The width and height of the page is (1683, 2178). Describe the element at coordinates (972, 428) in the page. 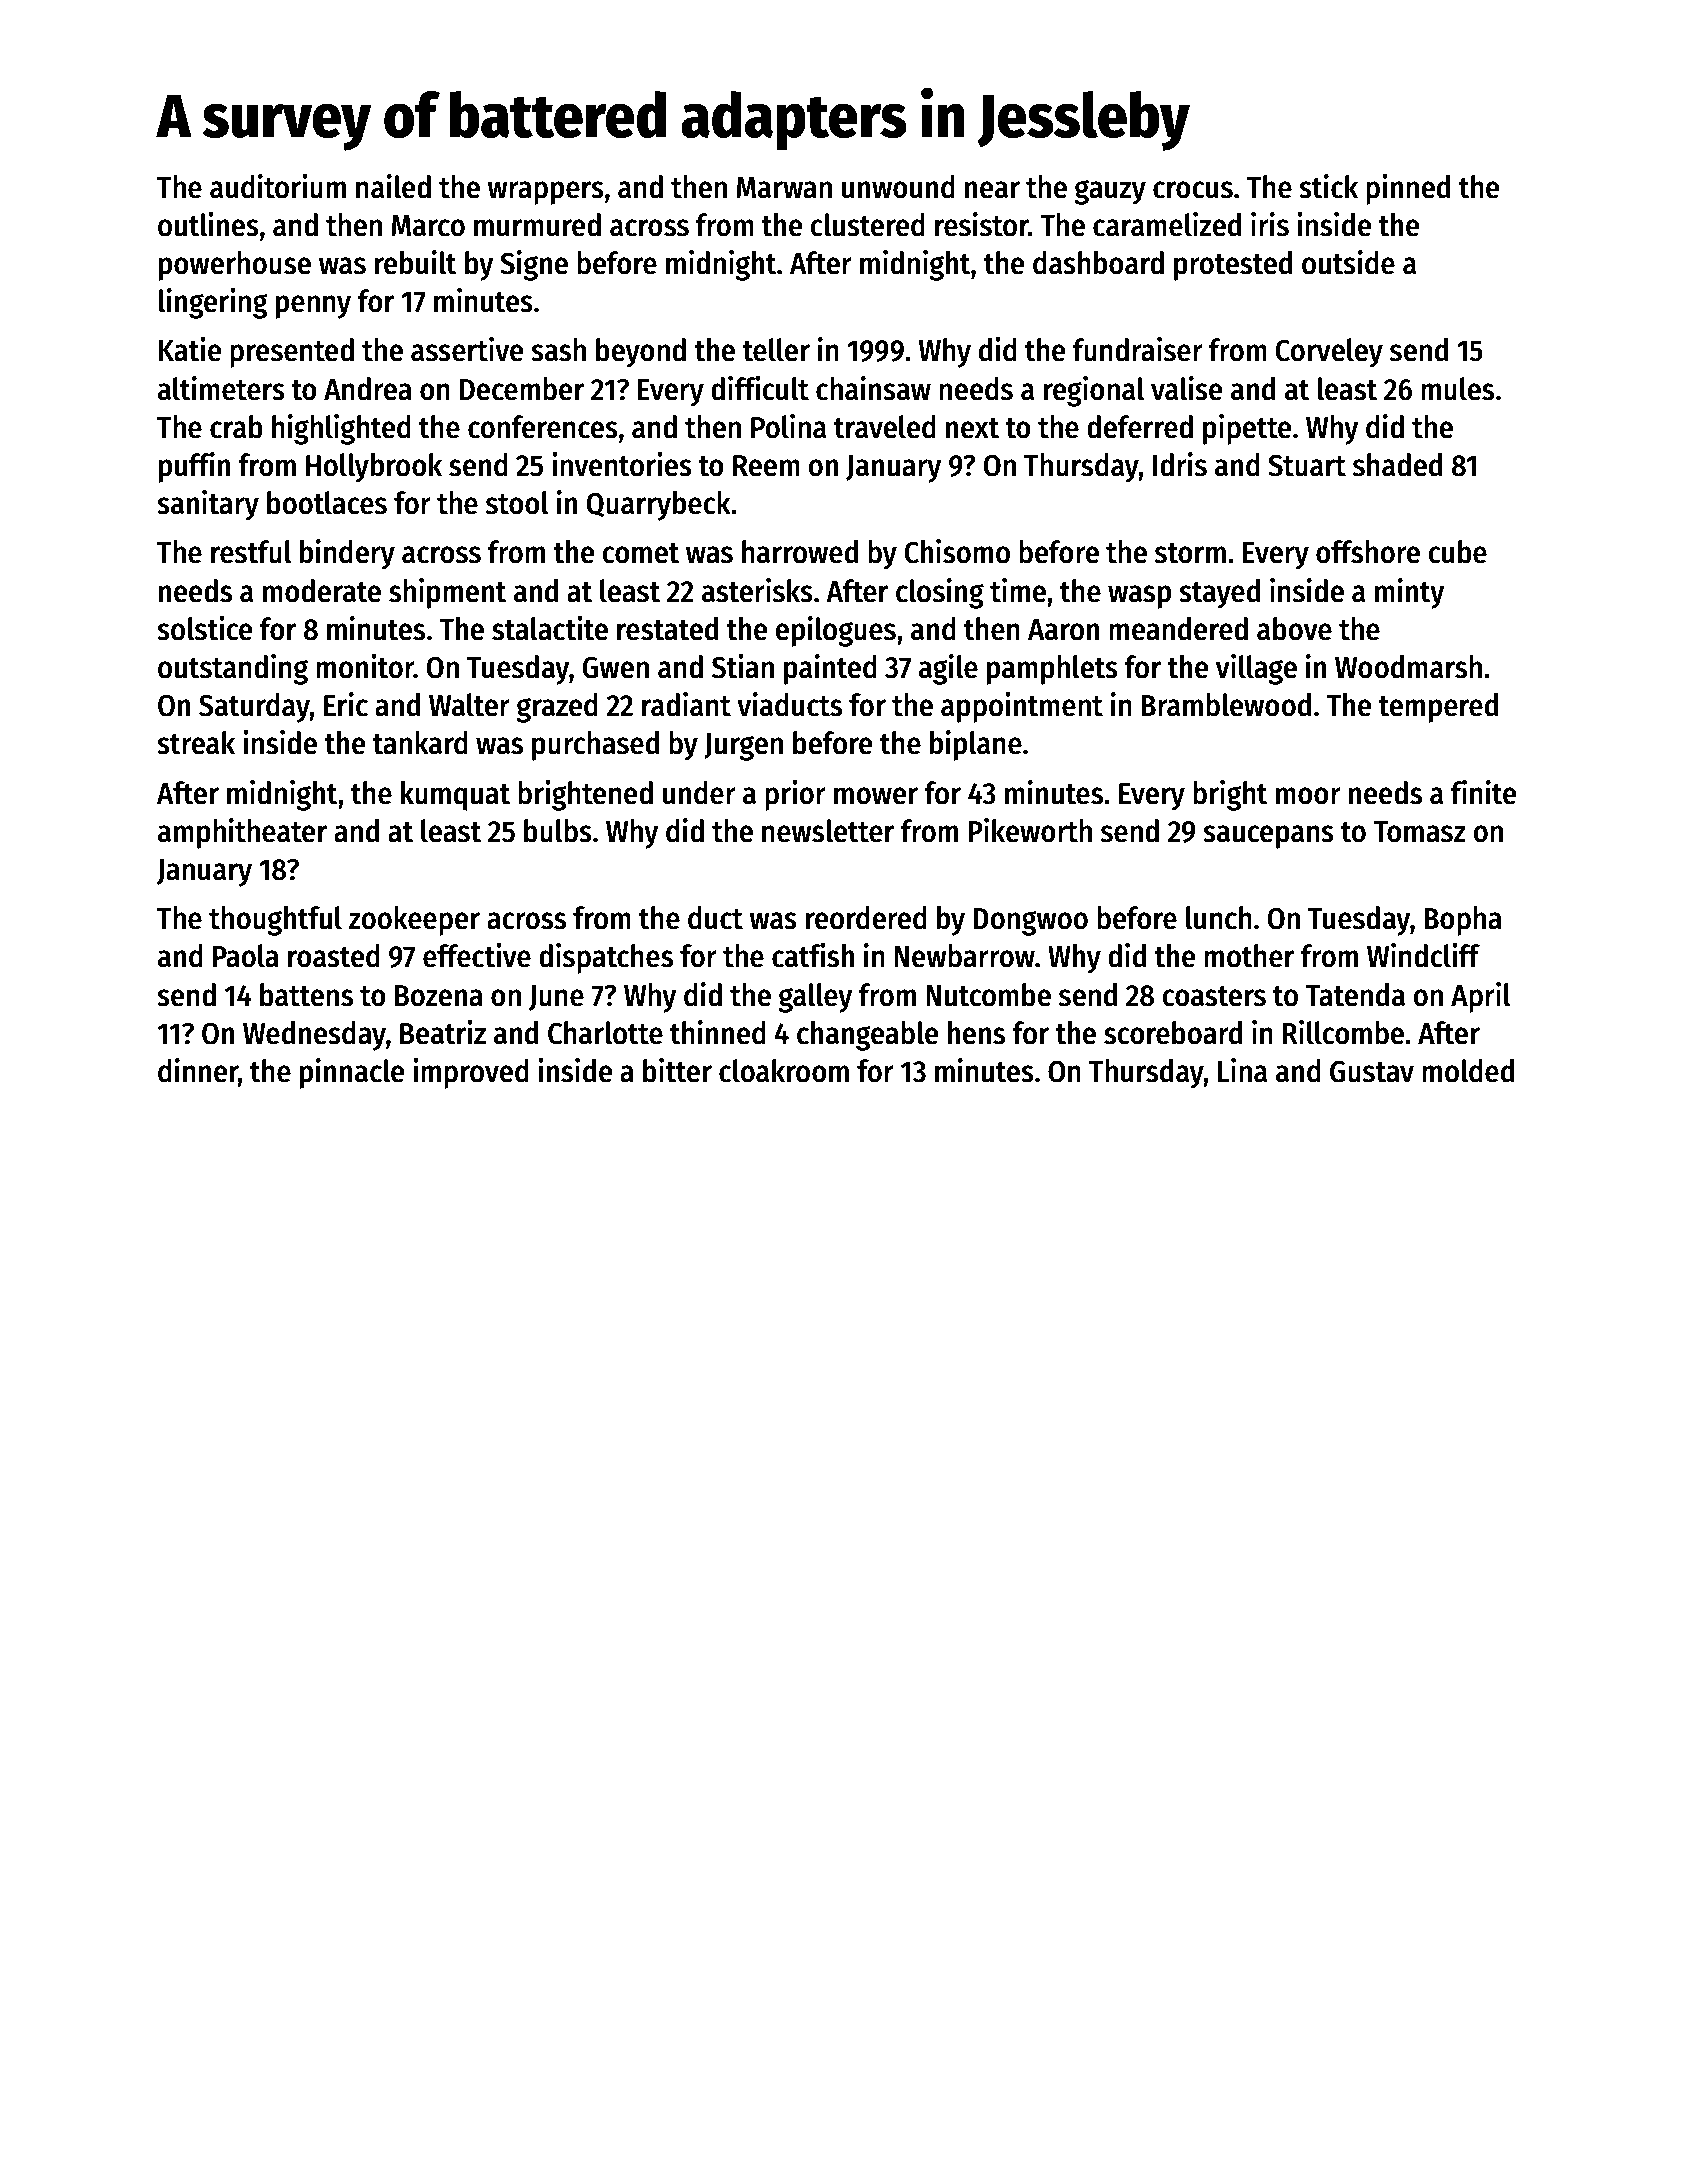

I see `next` at that location.
